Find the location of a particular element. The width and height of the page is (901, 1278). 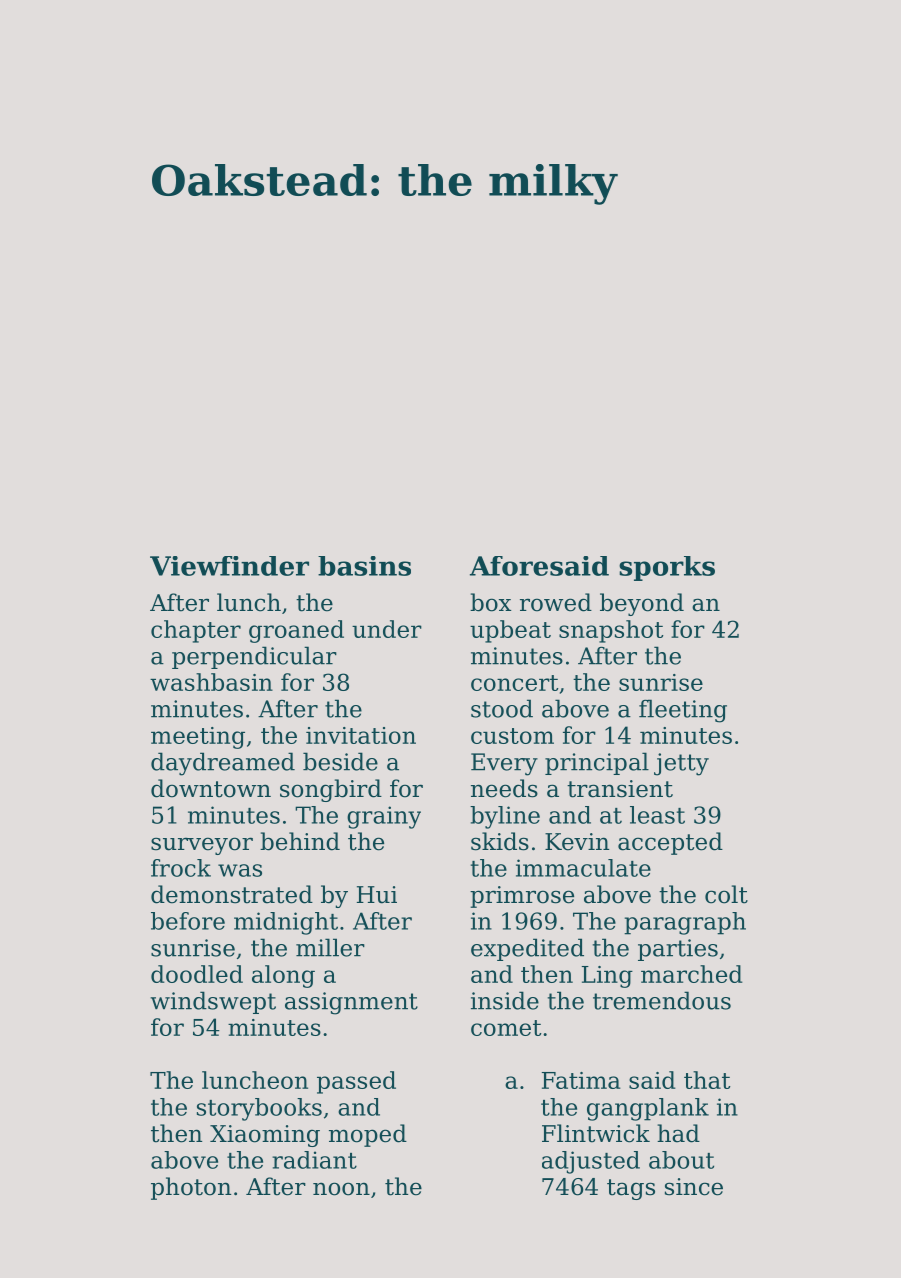

groaned is located at coordinates (296, 631).
